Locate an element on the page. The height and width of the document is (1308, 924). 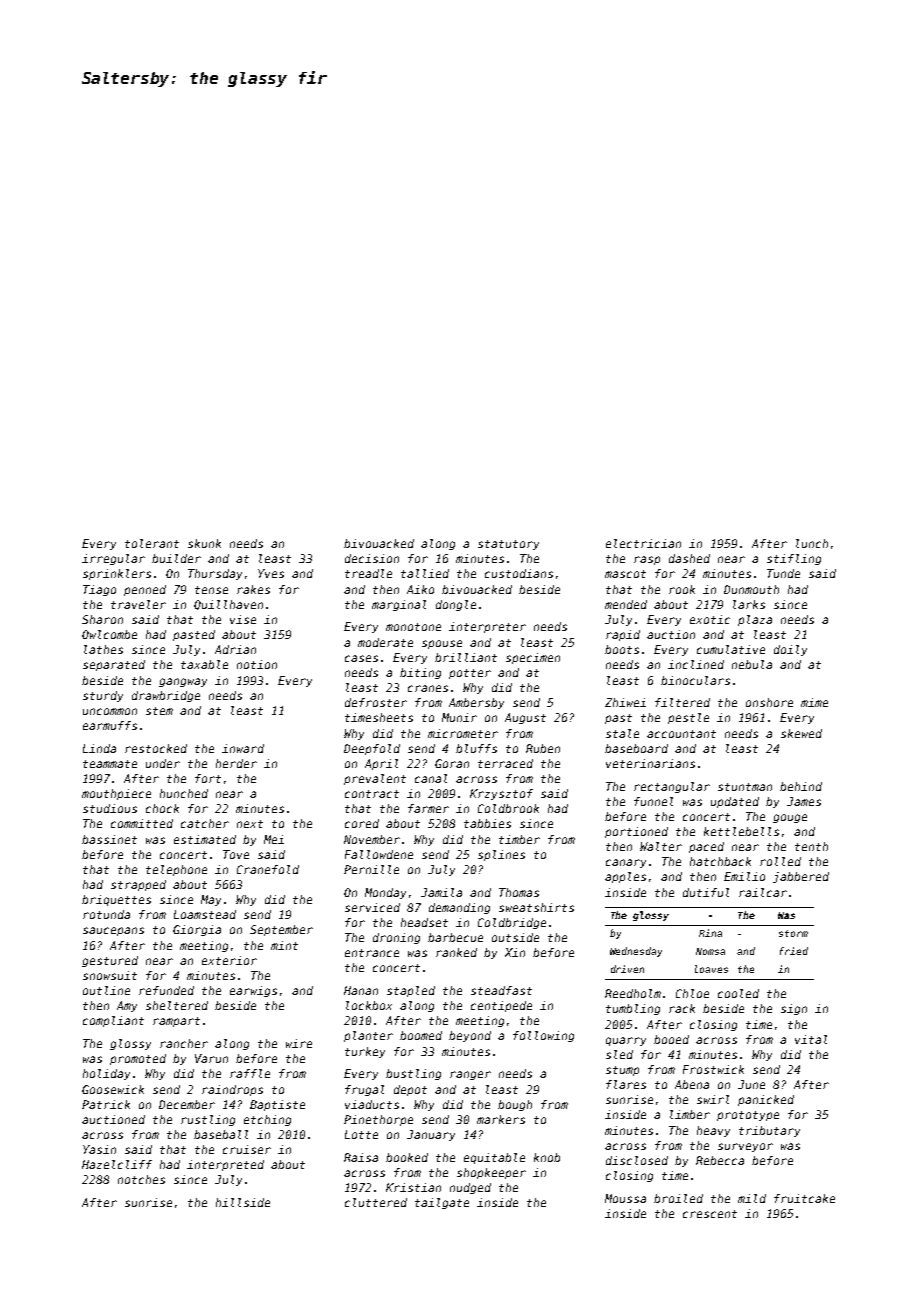
statutory is located at coordinates (508, 545).
